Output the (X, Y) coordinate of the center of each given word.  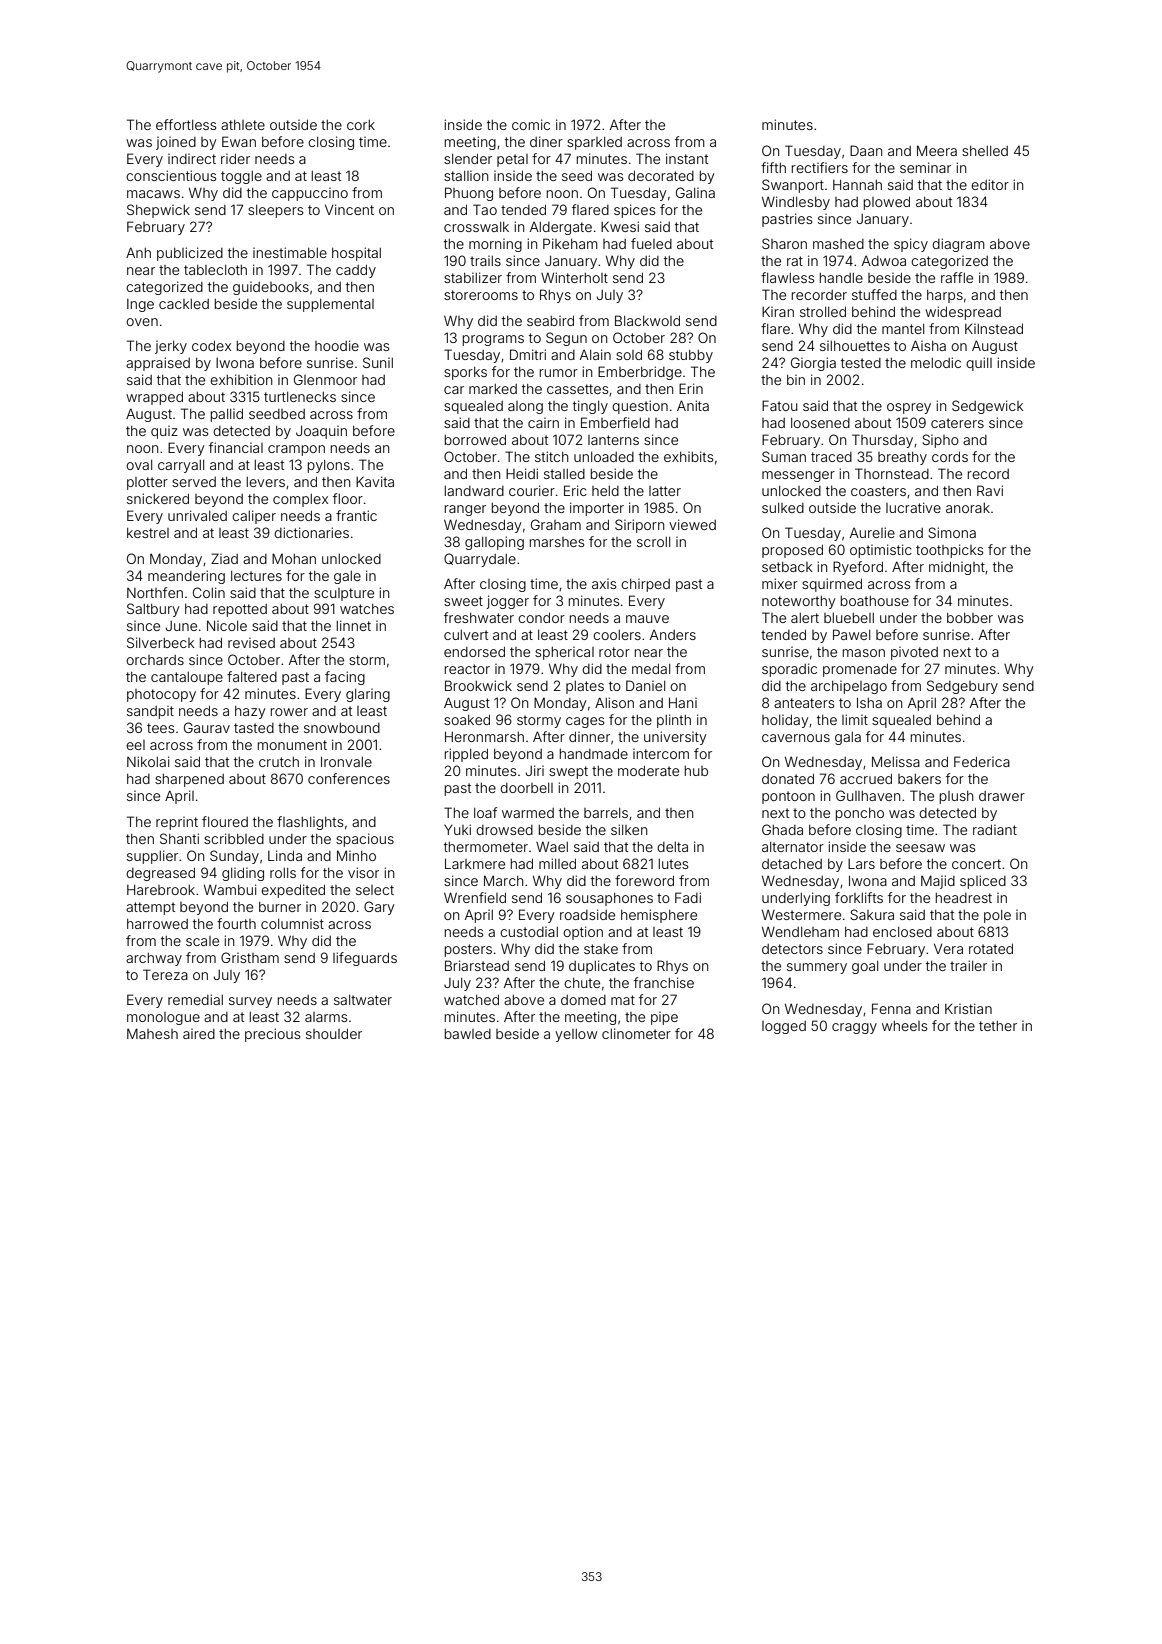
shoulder (334, 1034)
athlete (243, 125)
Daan (866, 150)
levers (266, 482)
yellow (576, 1035)
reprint (177, 823)
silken (629, 829)
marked (493, 389)
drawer (1002, 796)
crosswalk (476, 227)
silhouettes (855, 346)
